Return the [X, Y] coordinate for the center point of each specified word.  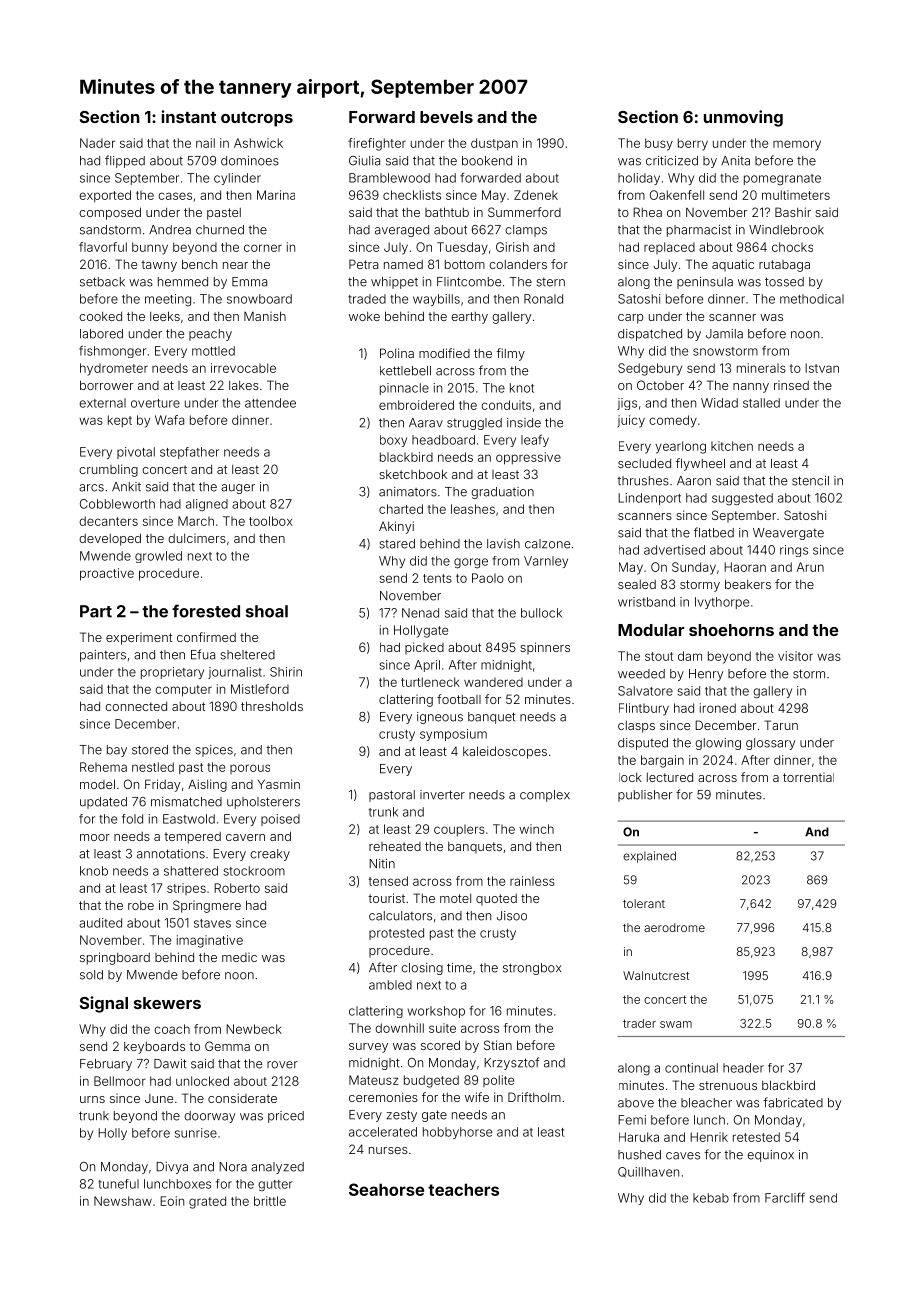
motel [455, 898]
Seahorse [386, 1189]
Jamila [724, 334]
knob [94, 871]
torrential [808, 777]
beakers [748, 584]
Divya [172, 1168]
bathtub [447, 212]
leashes [473, 509]
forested [206, 611]
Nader [97, 143]
